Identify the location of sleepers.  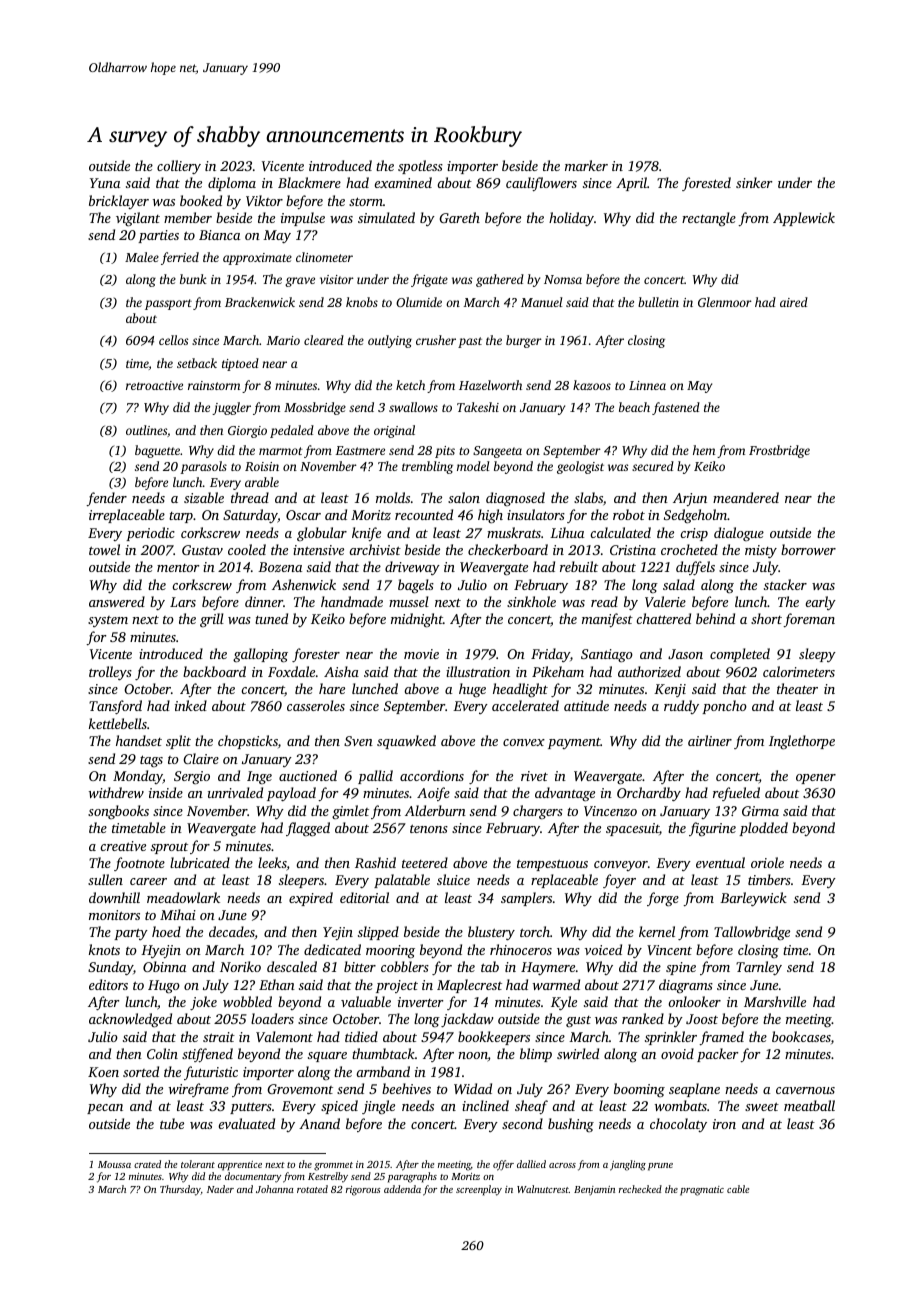
(301, 881).
